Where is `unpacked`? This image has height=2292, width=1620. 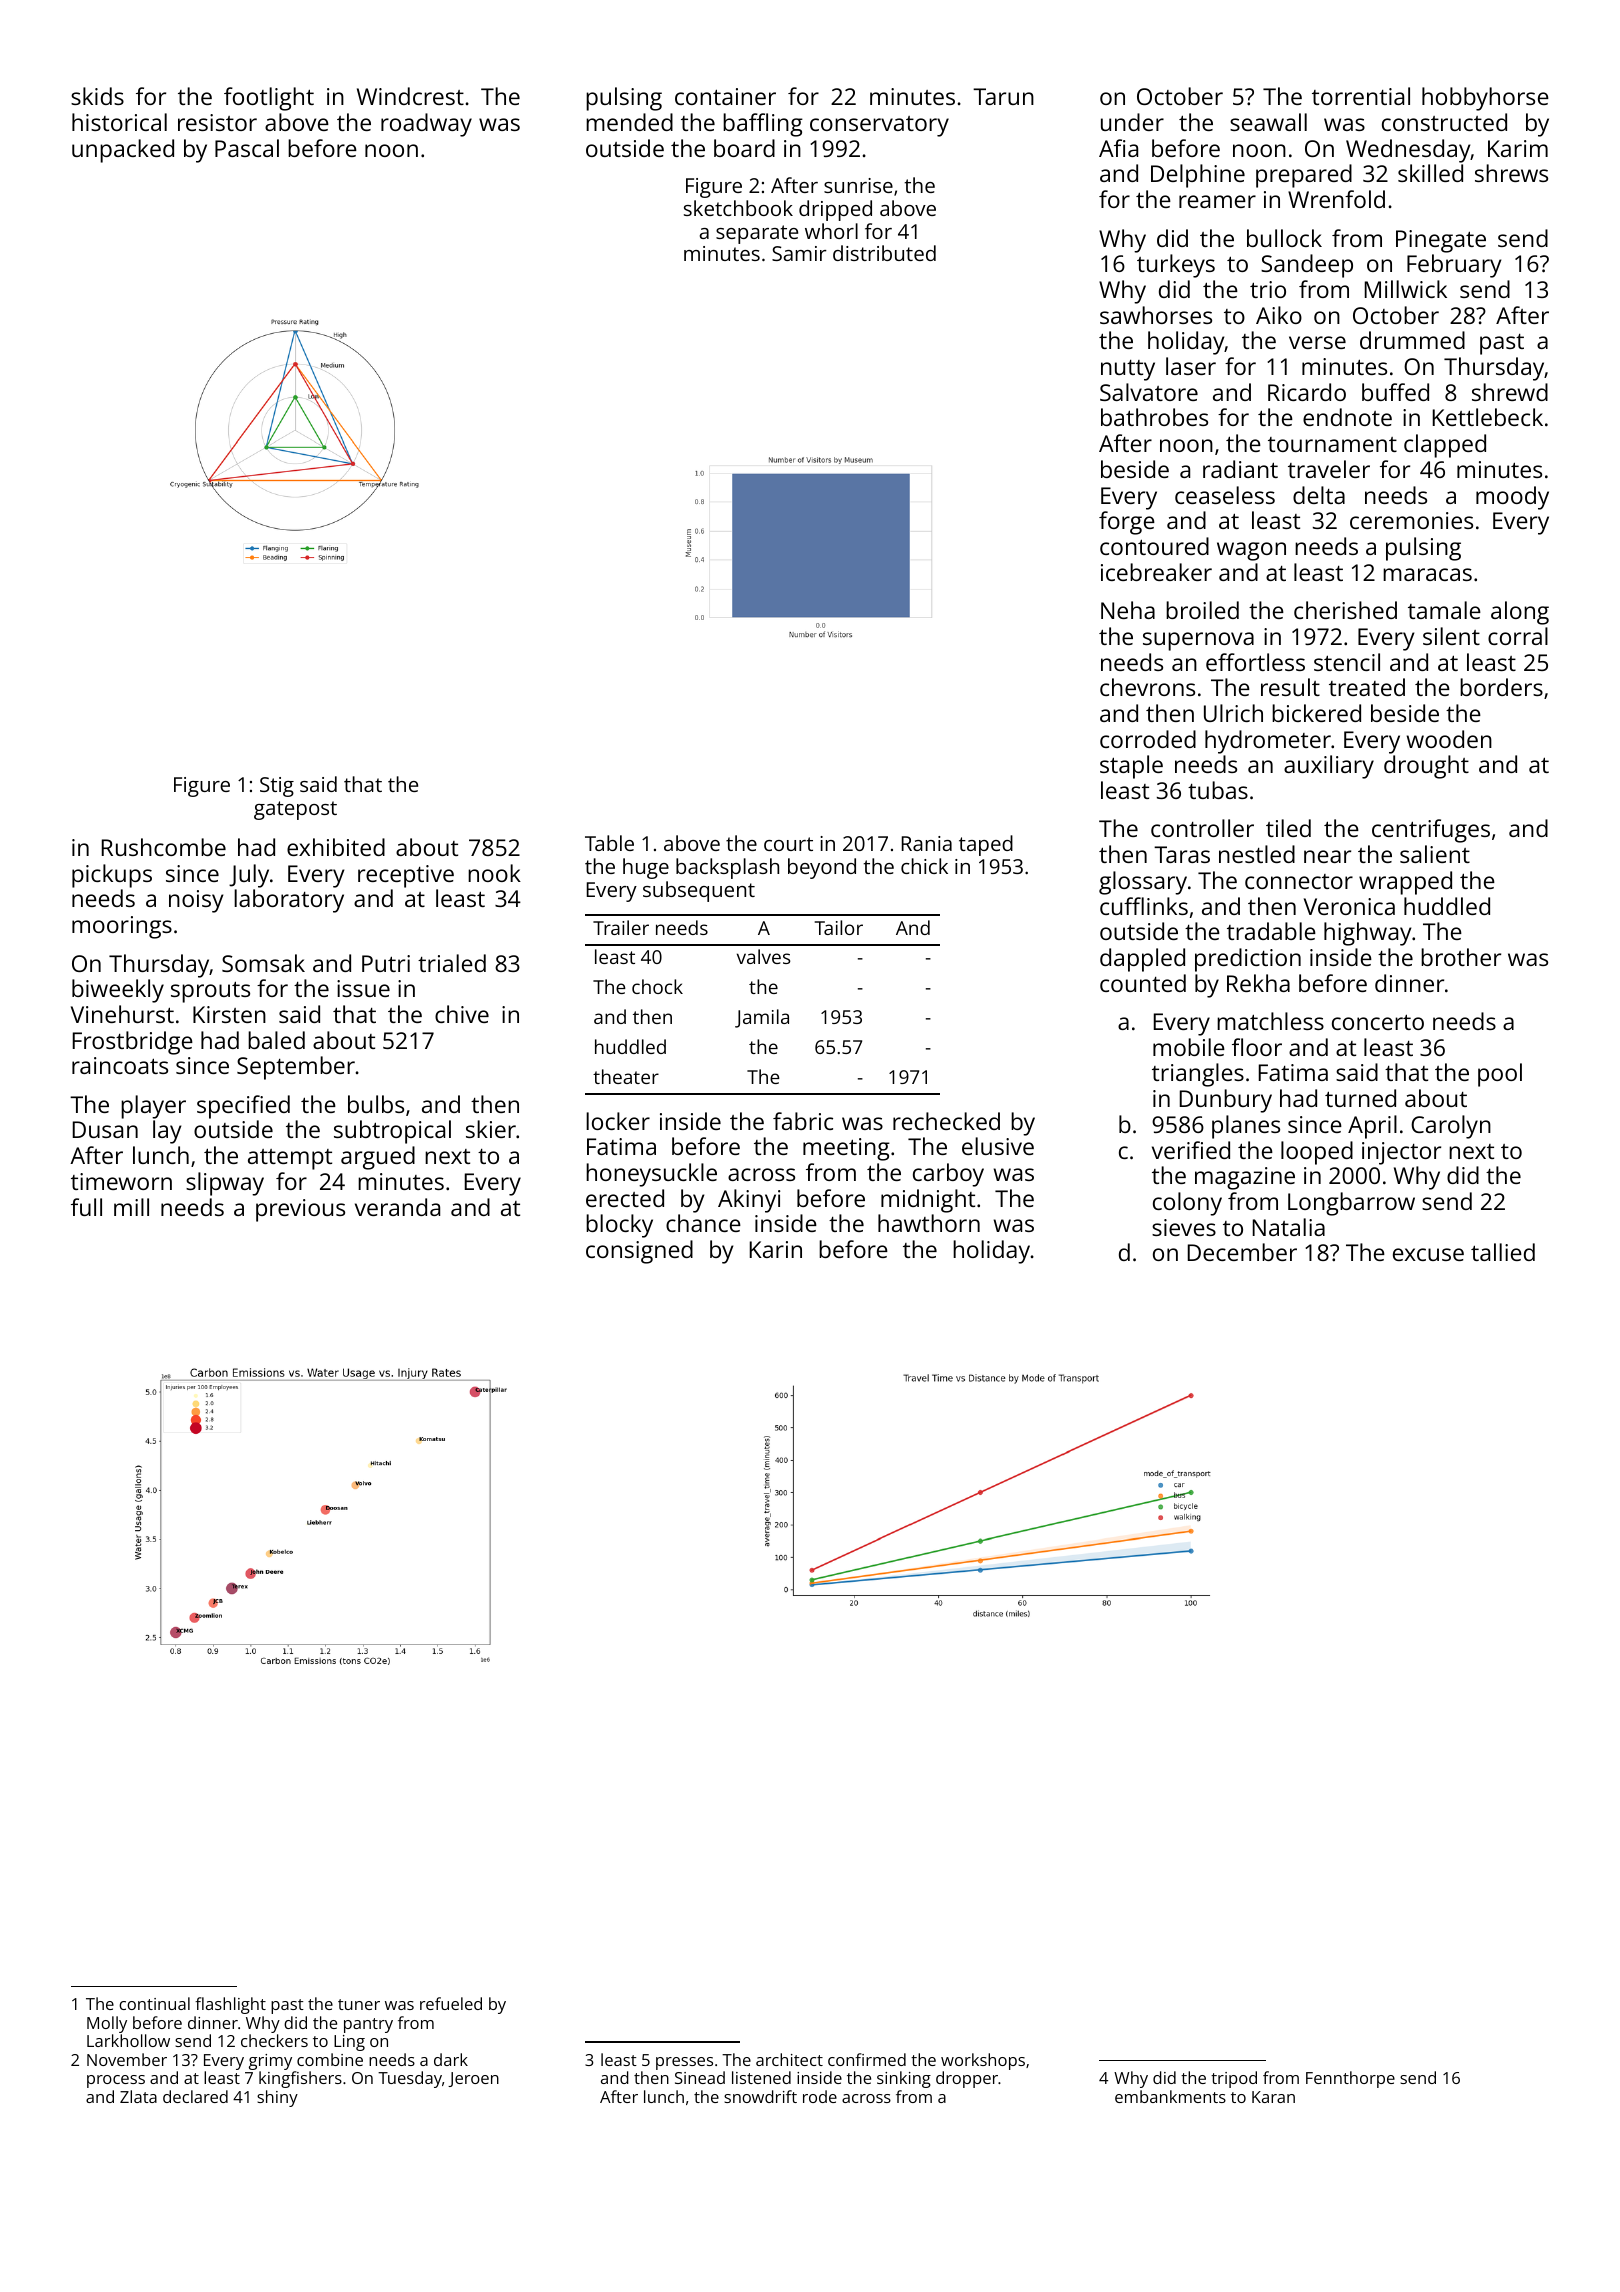
unpacked is located at coordinates (123, 151).
